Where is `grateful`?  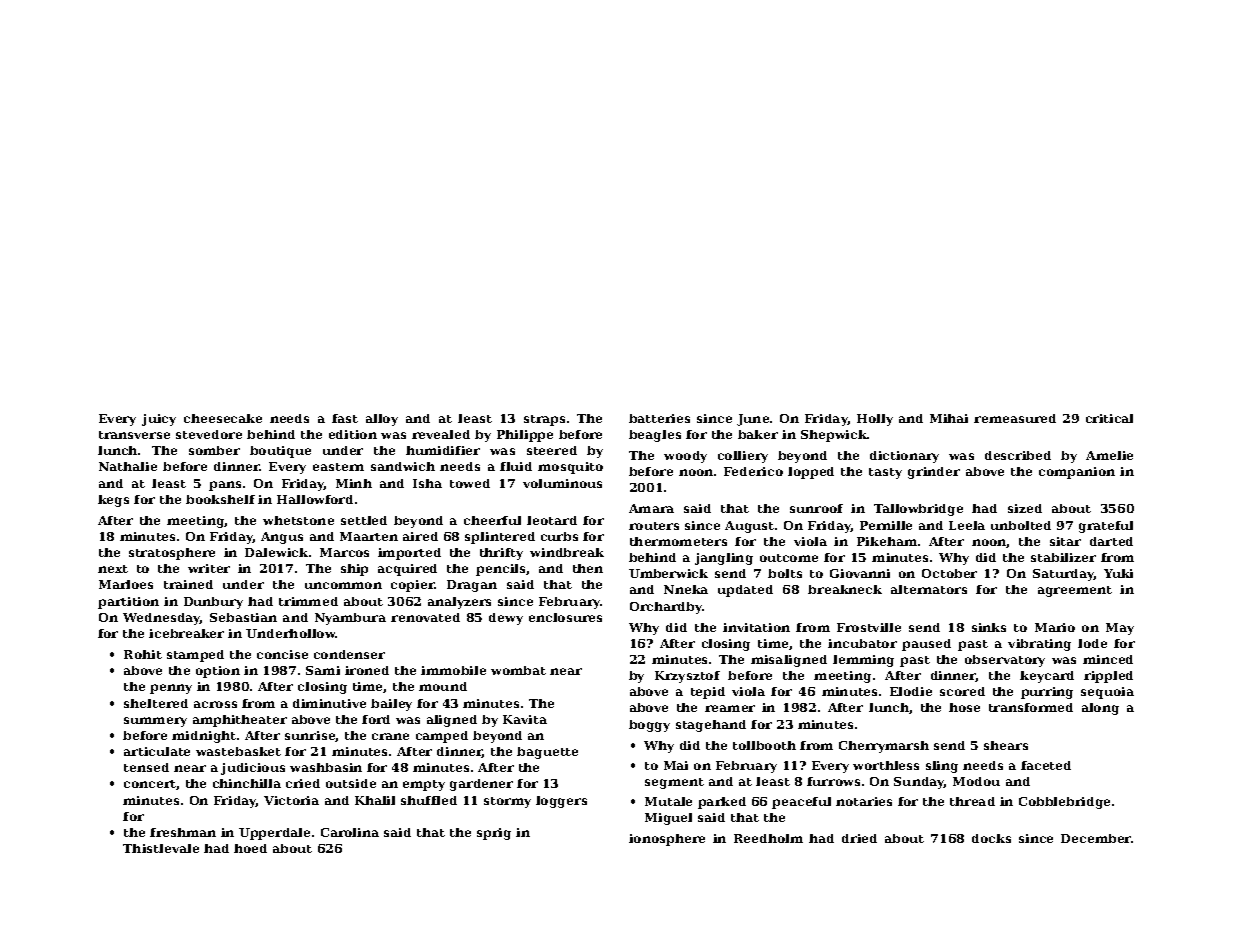
grateful is located at coordinates (1106, 527).
